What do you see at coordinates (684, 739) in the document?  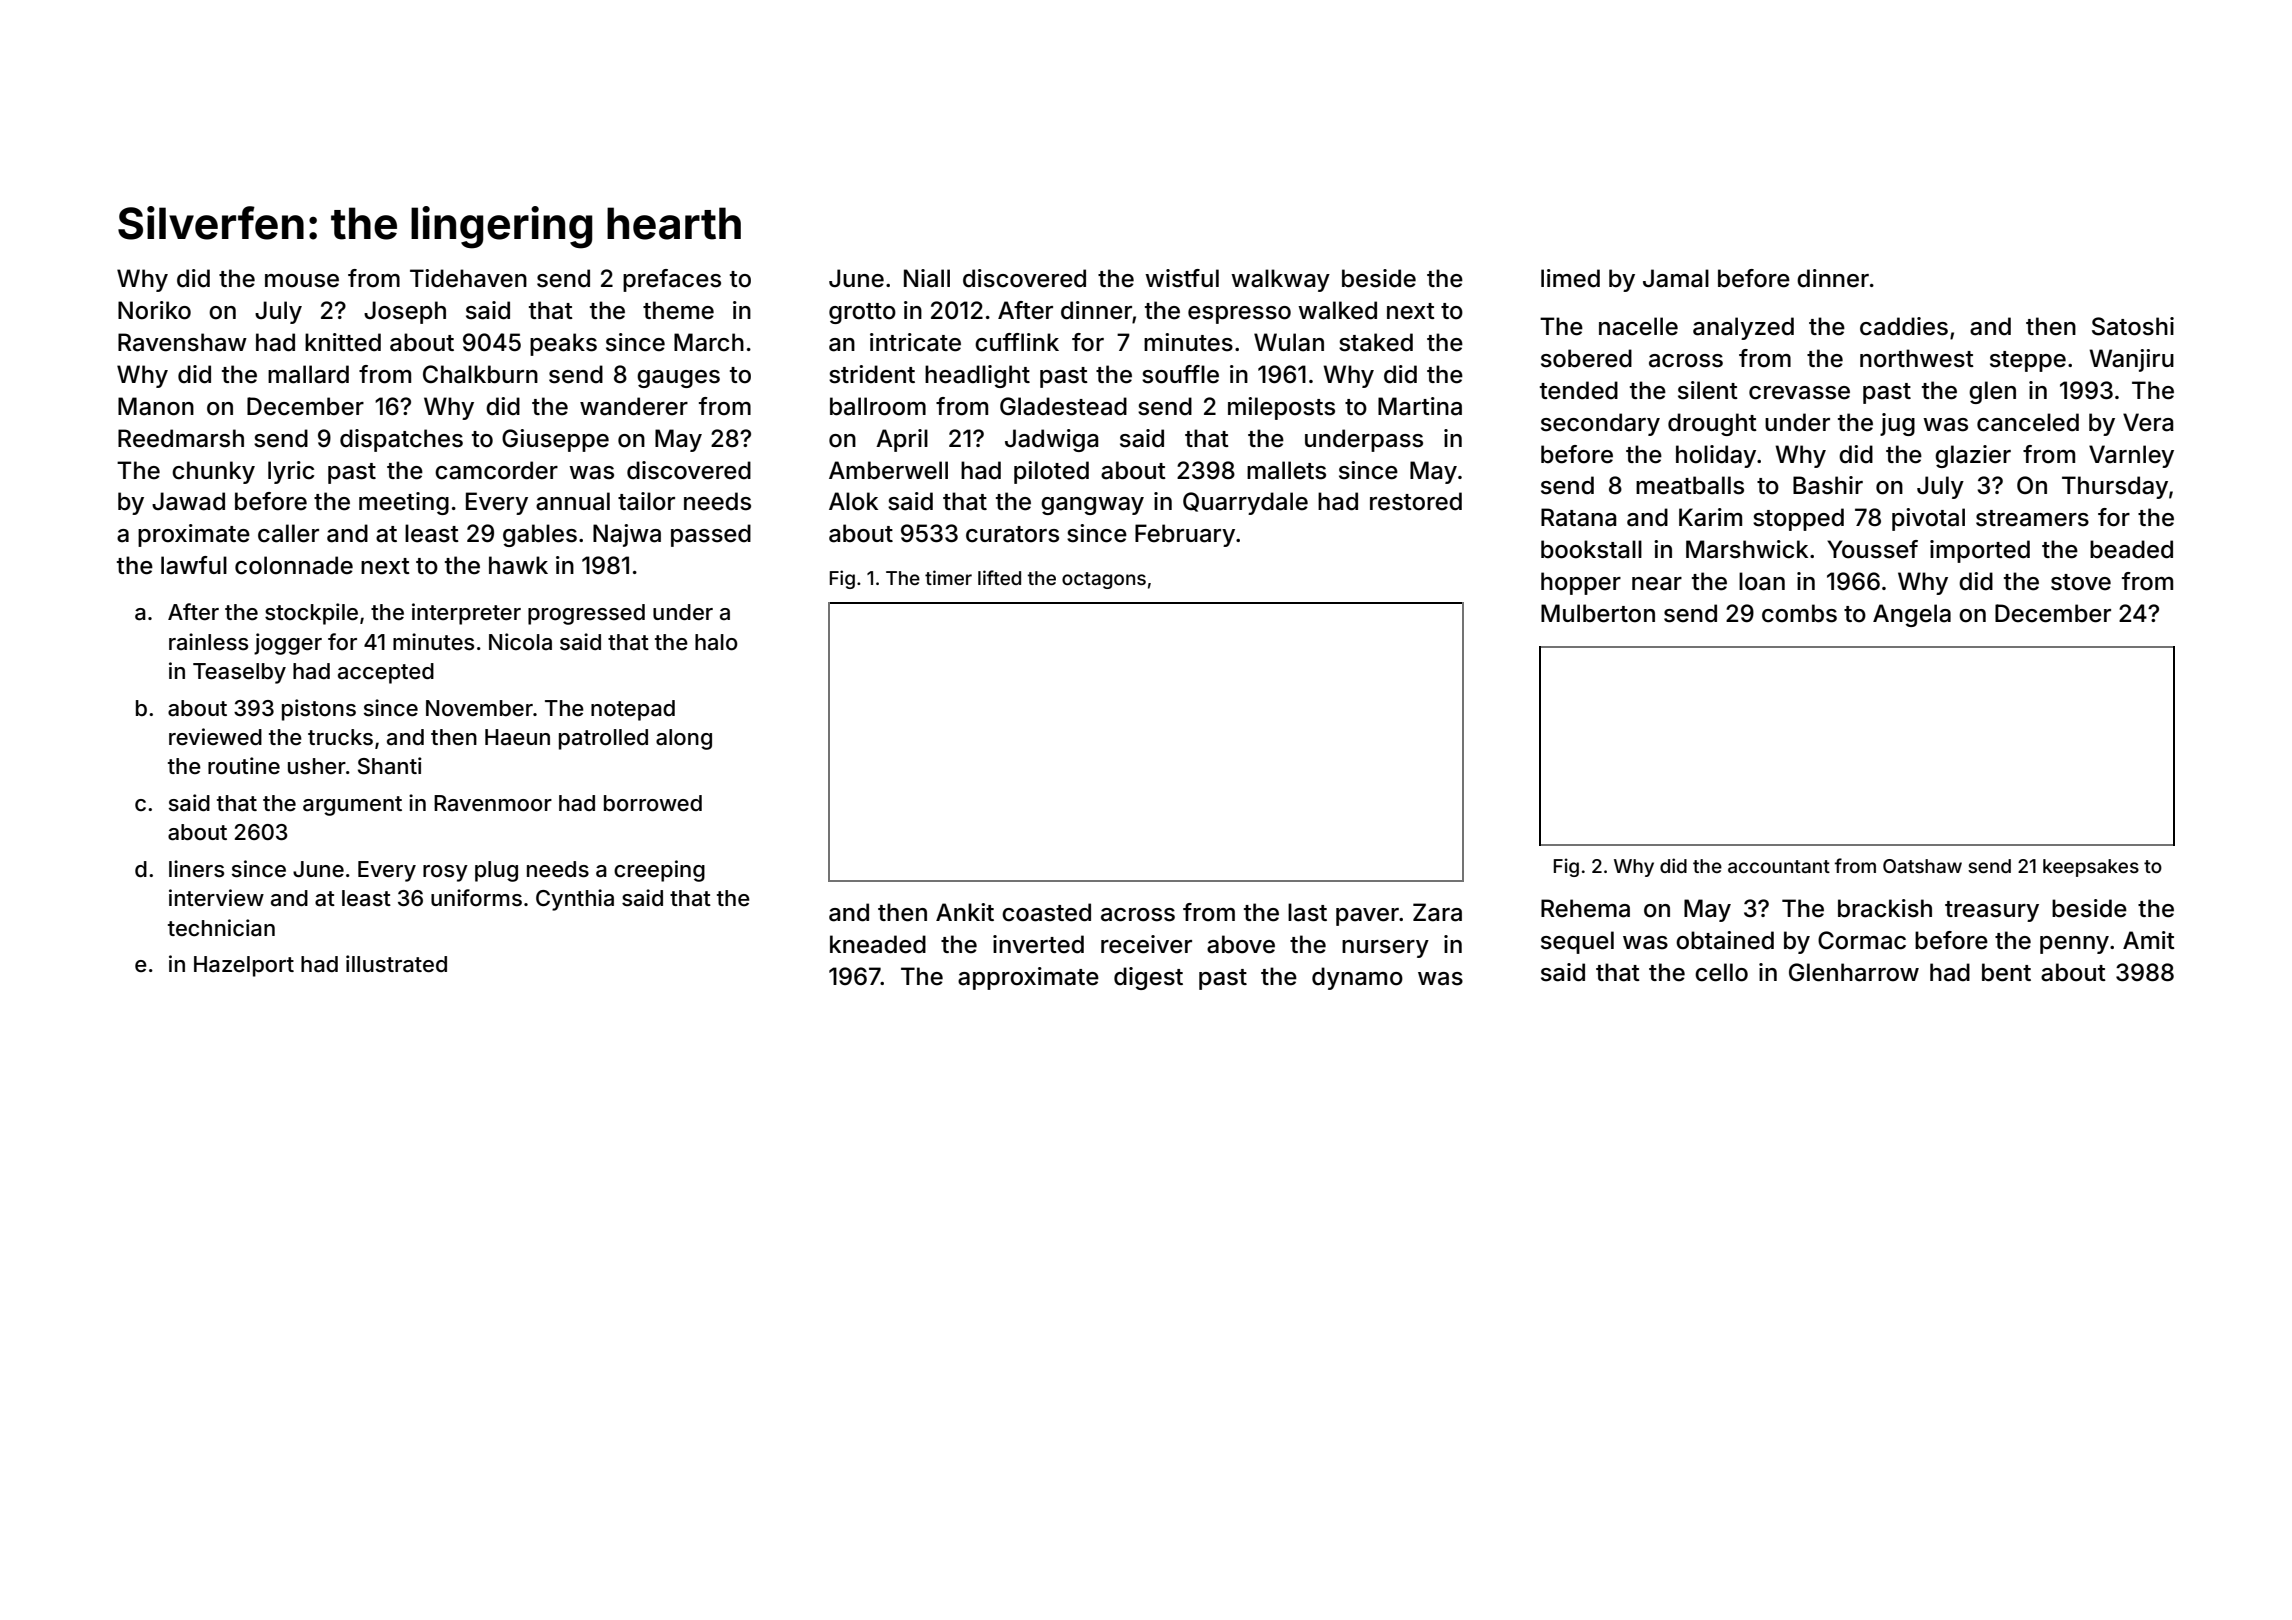 I see `along` at bounding box center [684, 739].
